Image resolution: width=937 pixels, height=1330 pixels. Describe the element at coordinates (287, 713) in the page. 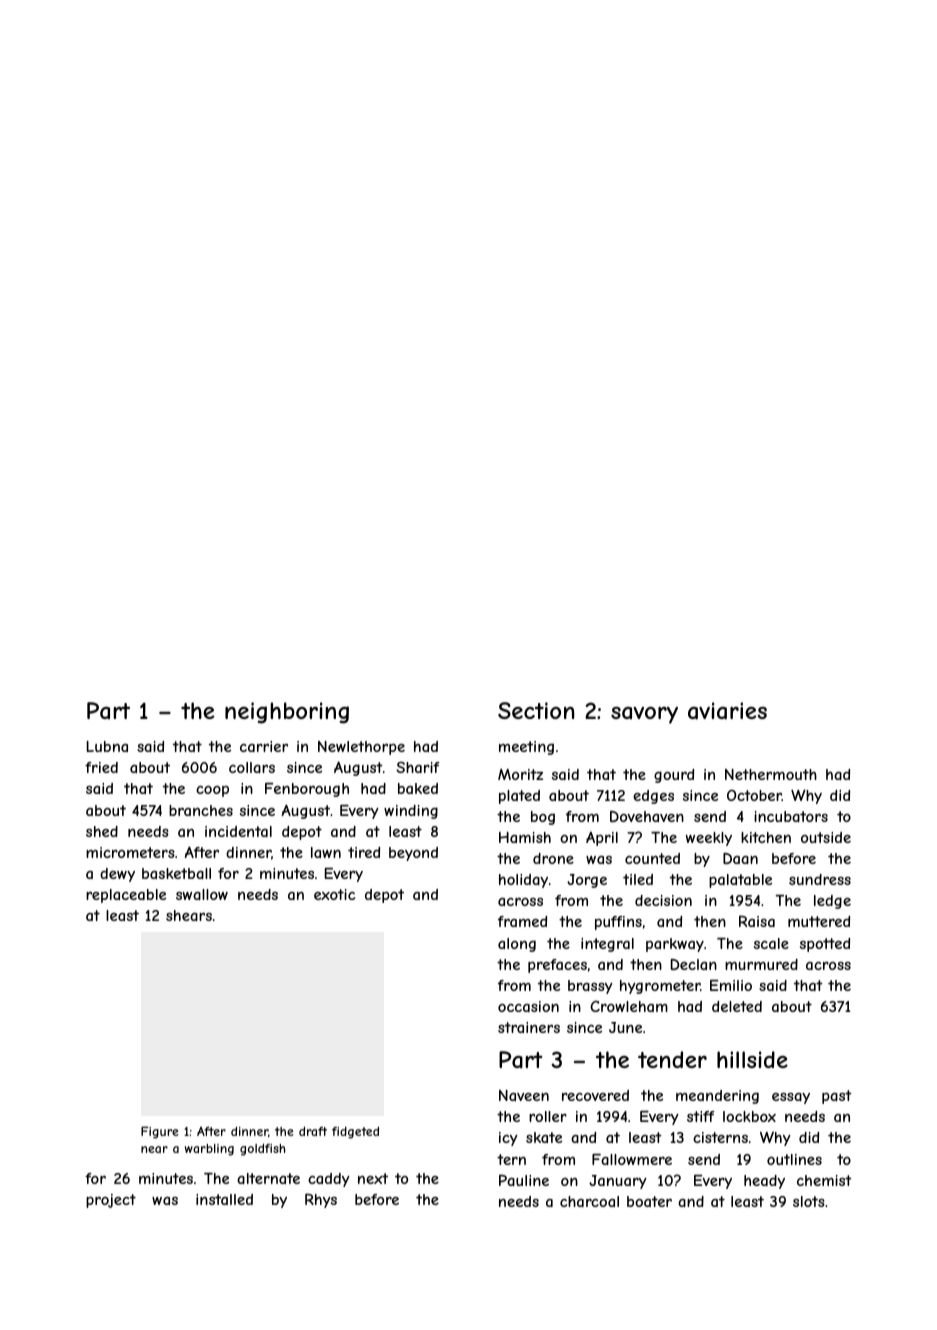

I see `neighboring` at that location.
